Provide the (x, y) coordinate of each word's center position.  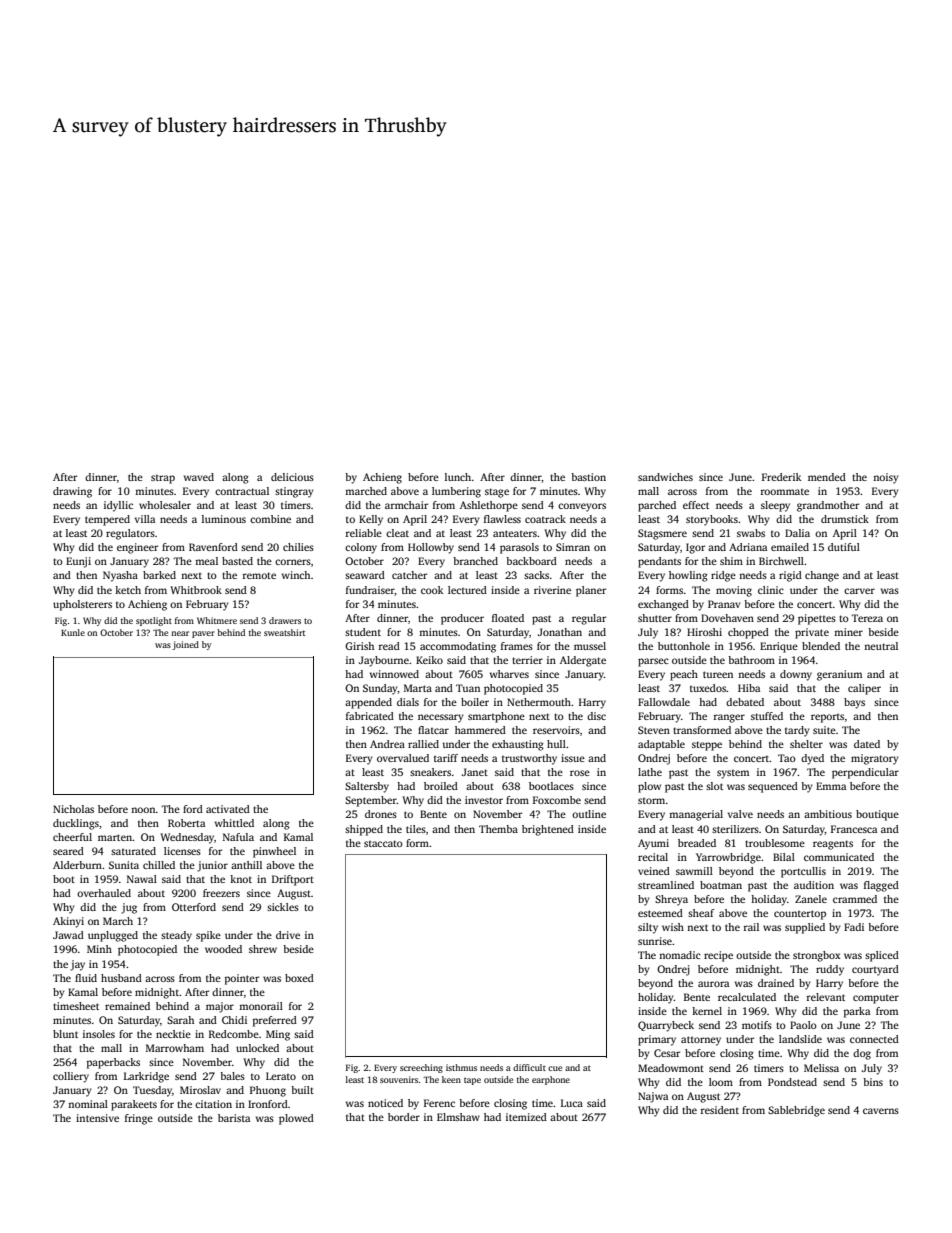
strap (163, 479)
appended (368, 703)
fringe (139, 1119)
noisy (886, 478)
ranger (729, 718)
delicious (292, 477)
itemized (526, 1117)
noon (143, 810)
